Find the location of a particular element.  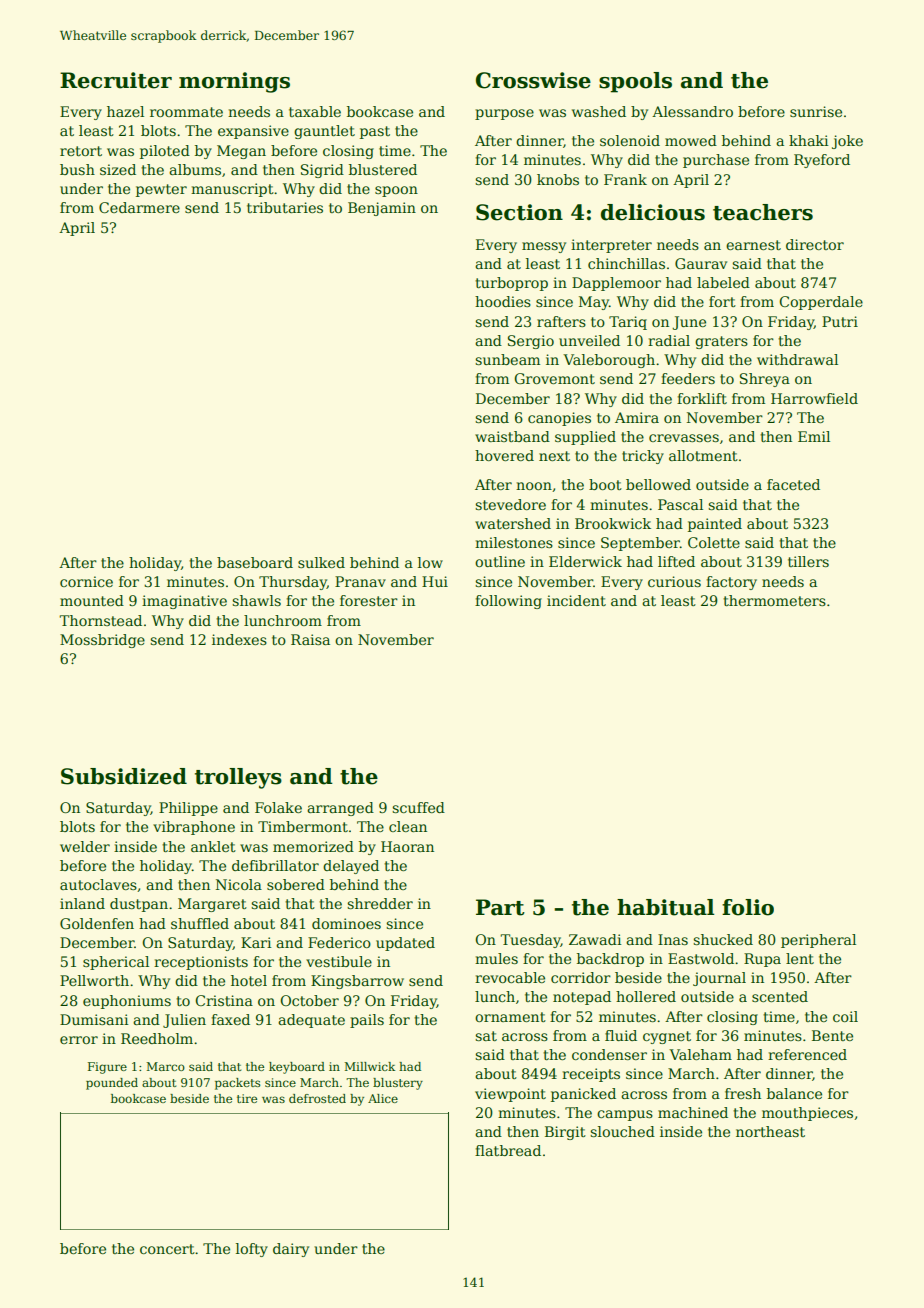

mornings is located at coordinates (234, 82).
